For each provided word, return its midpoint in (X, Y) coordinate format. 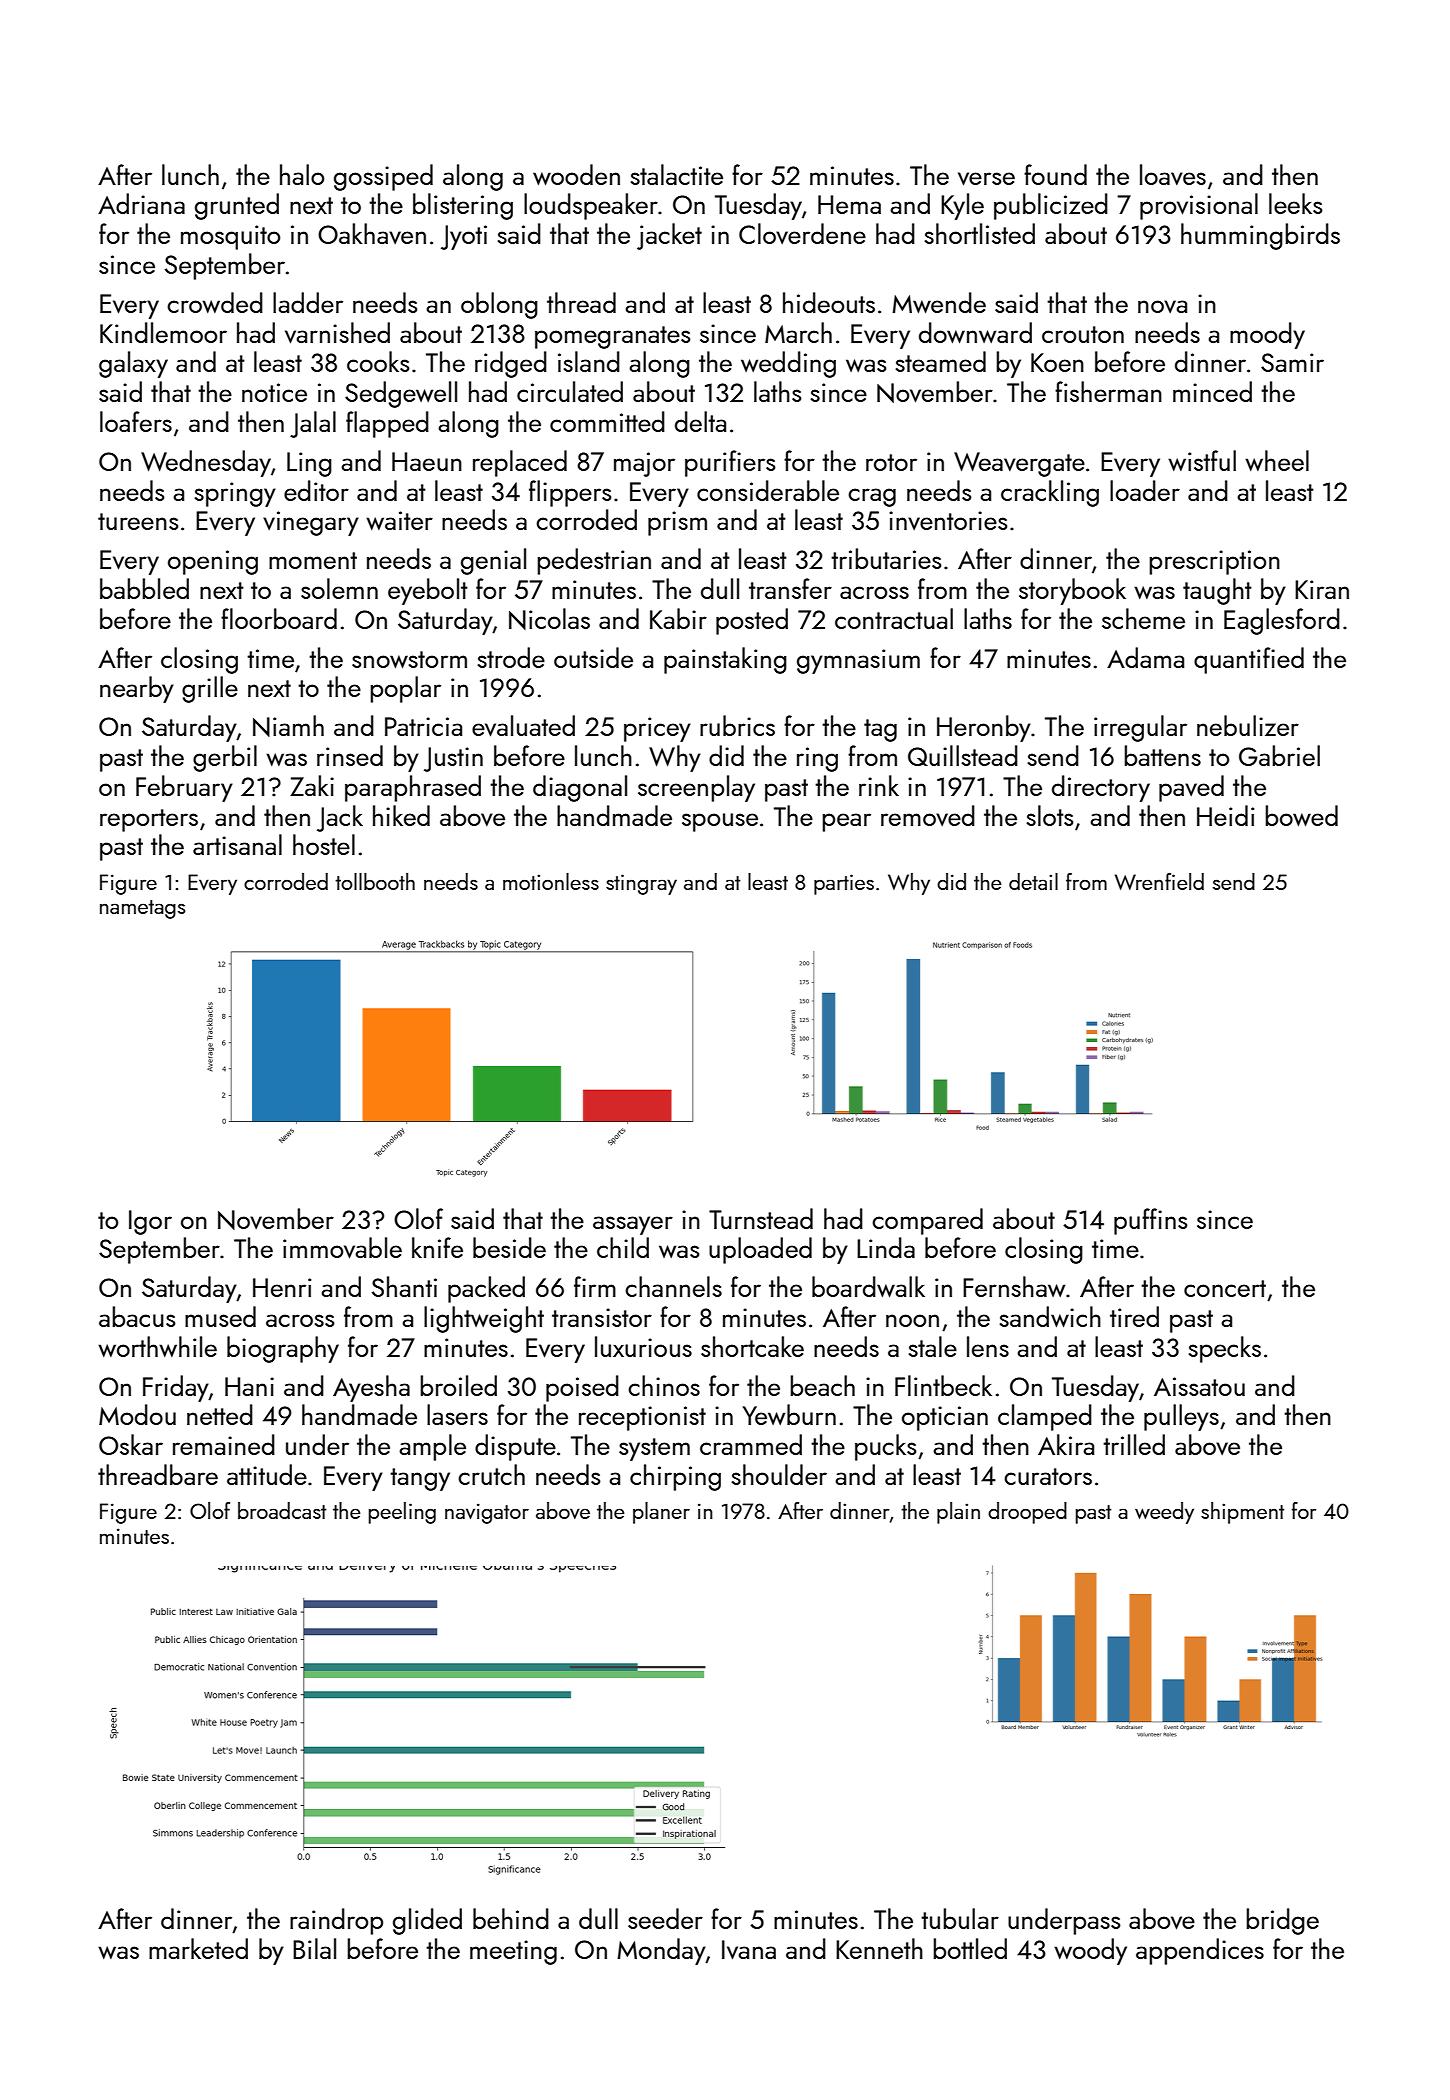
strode (511, 657)
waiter (399, 520)
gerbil (225, 758)
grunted (237, 206)
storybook (1072, 591)
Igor (150, 1222)
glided (427, 1921)
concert (1225, 1288)
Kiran (1322, 589)
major (644, 464)
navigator (487, 1513)
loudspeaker (591, 206)
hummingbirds (1260, 236)
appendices (1200, 1951)
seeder (665, 1918)
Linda (886, 1247)
